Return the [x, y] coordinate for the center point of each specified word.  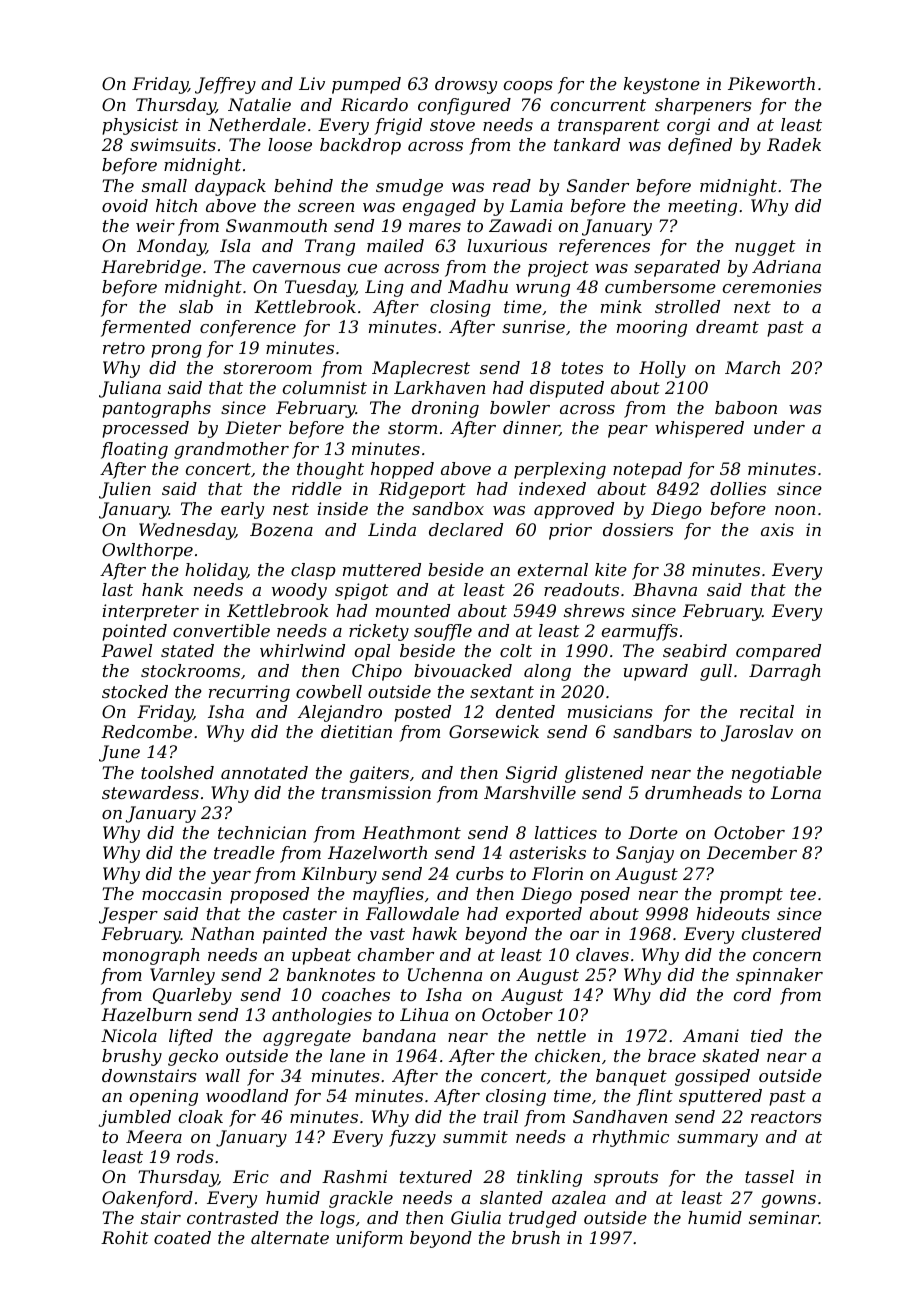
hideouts [733, 913]
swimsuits [173, 144]
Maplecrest [421, 369]
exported [544, 915]
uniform [369, 1239]
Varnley [182, 976]
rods [195, 1156]
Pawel [126, 650]
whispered [699, 429]
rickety [379, 632]
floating [134, 450]
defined [700, 146]
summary [717, 1140]
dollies [738, 488]
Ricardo [374, 104]
